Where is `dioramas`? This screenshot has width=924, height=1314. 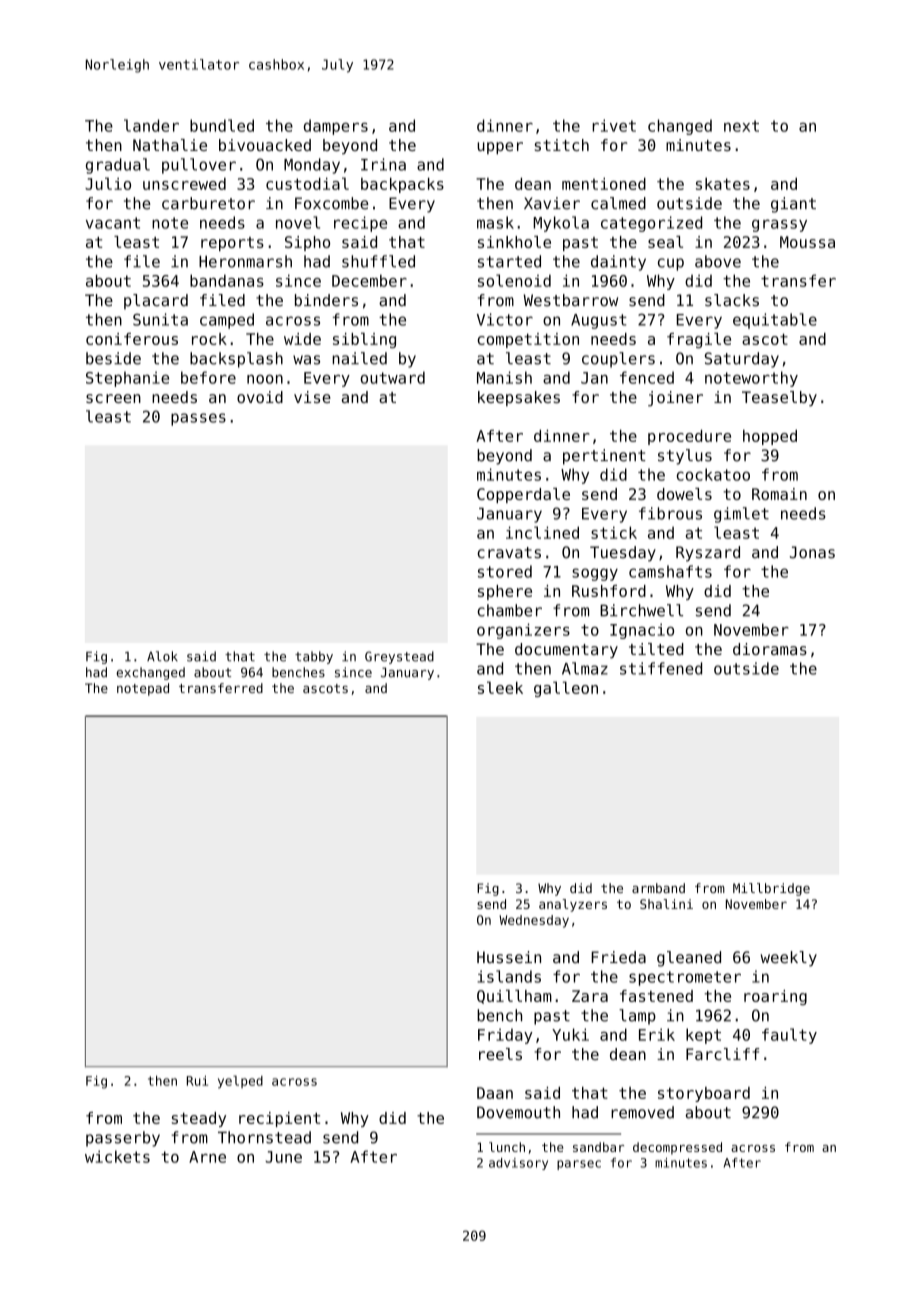 dioramas is located at coordinates (770, 649).
